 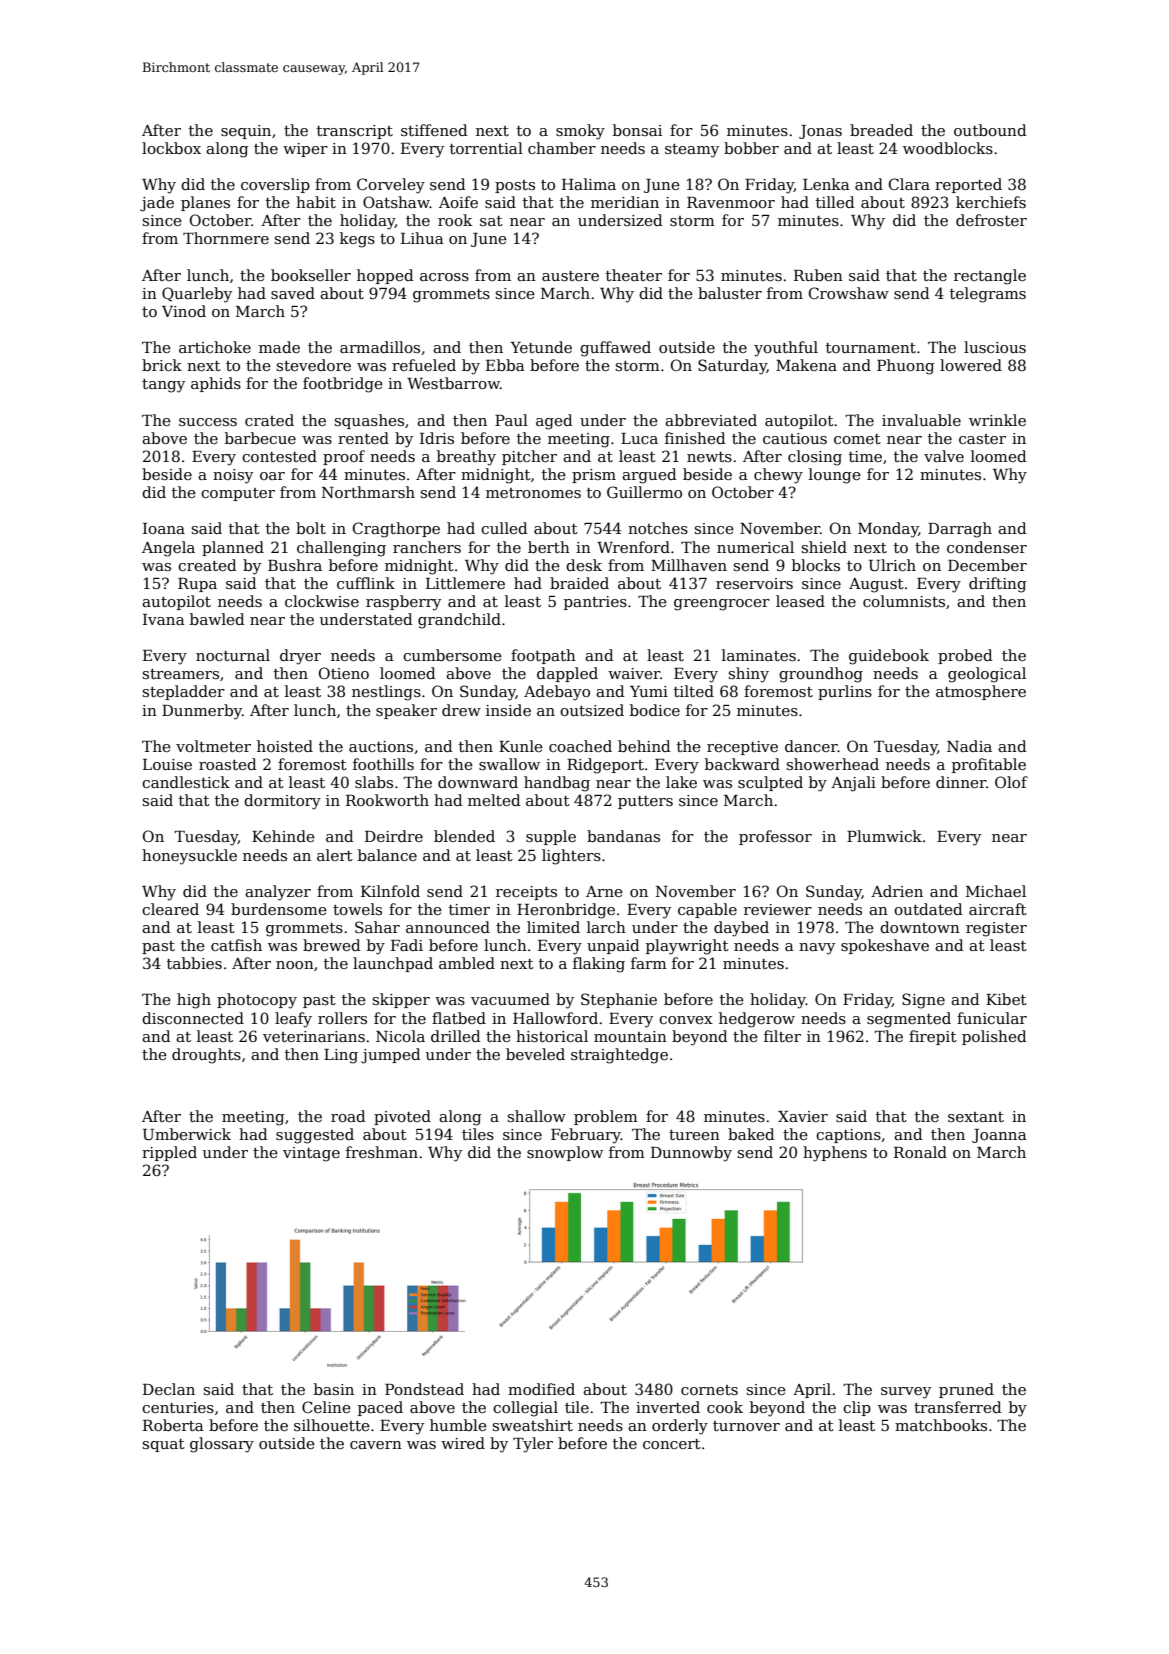 What do you see at coordinates (995, 347) in the screenshot?
I see `luscious` at bounding box center [995, 347].
